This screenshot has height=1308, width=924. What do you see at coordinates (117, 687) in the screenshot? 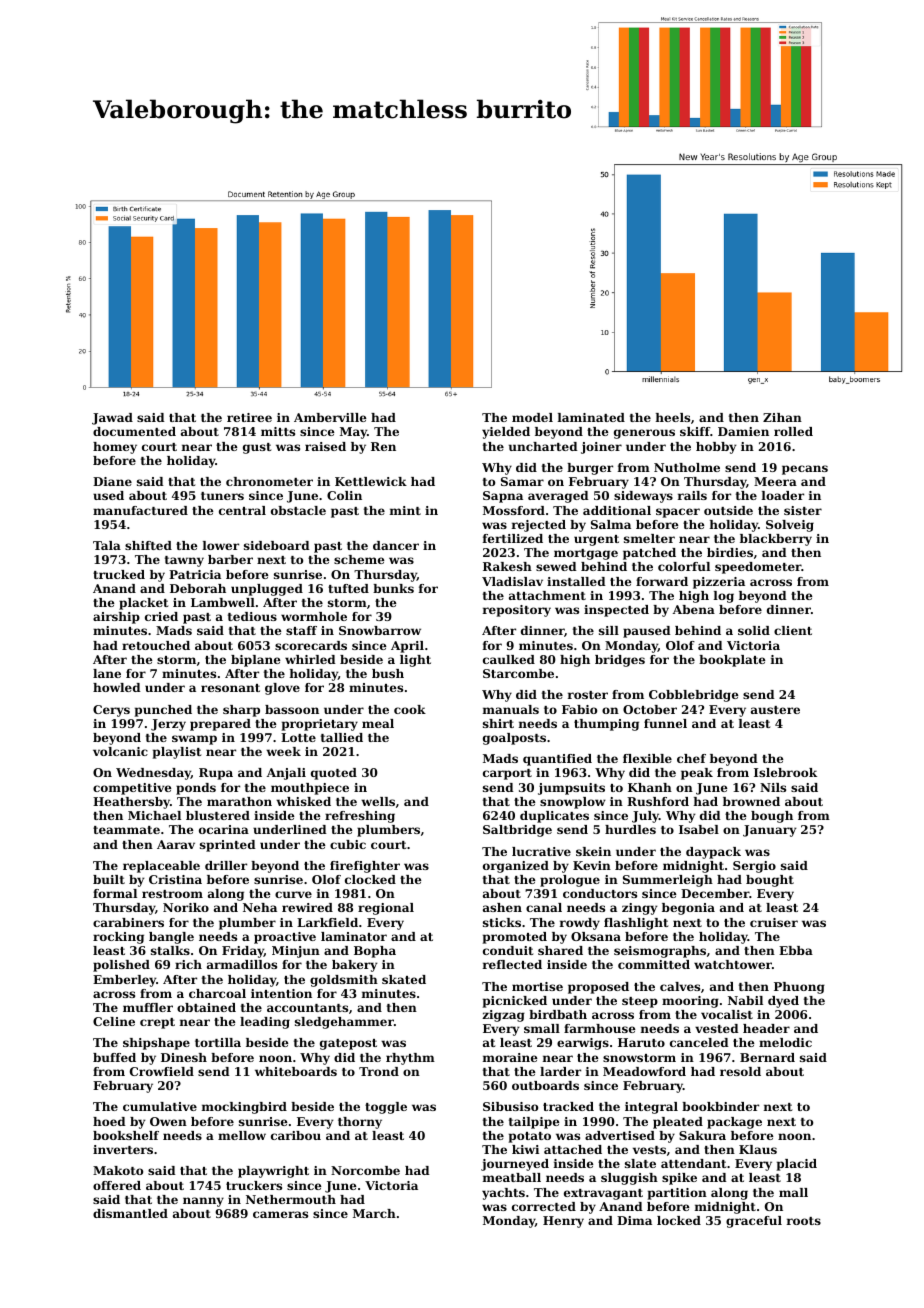
I see `howled` at bounding box center [117, 687].
